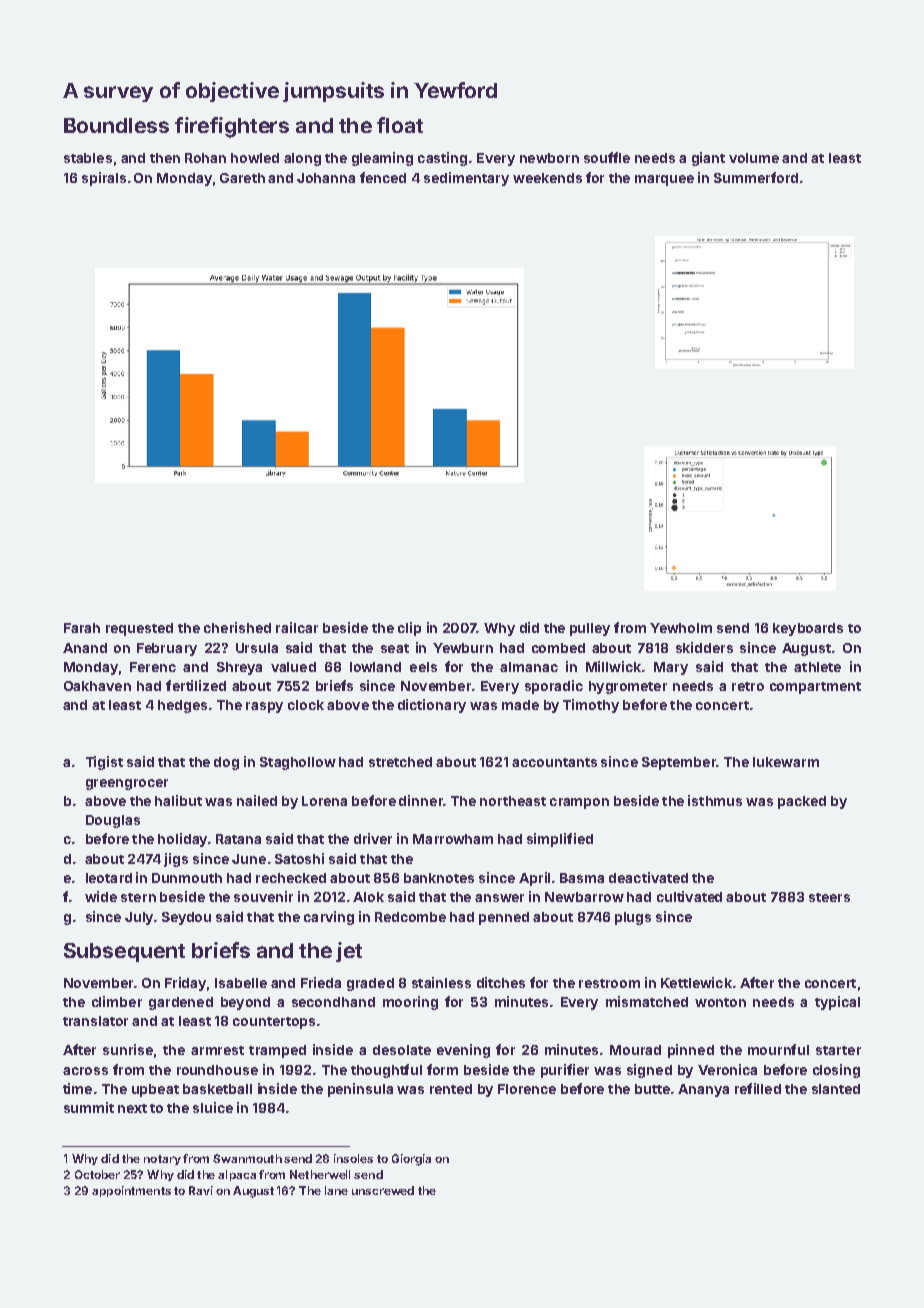  I want to click on almanac, so click(529, 667).
